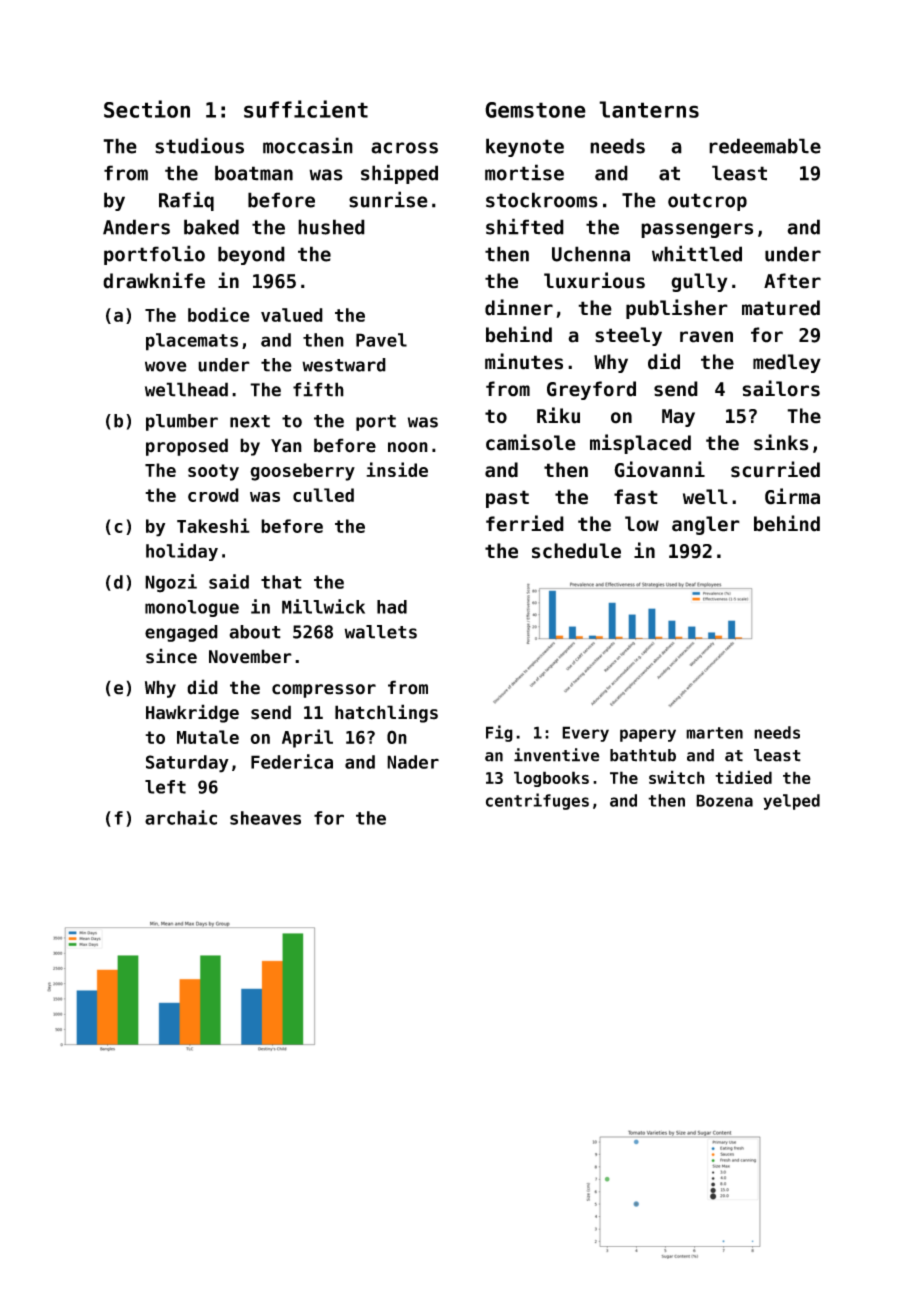  What do you see at coordinates (186, 201) in the image?
I see `Rafiq` at bounding box center [186, 201].
